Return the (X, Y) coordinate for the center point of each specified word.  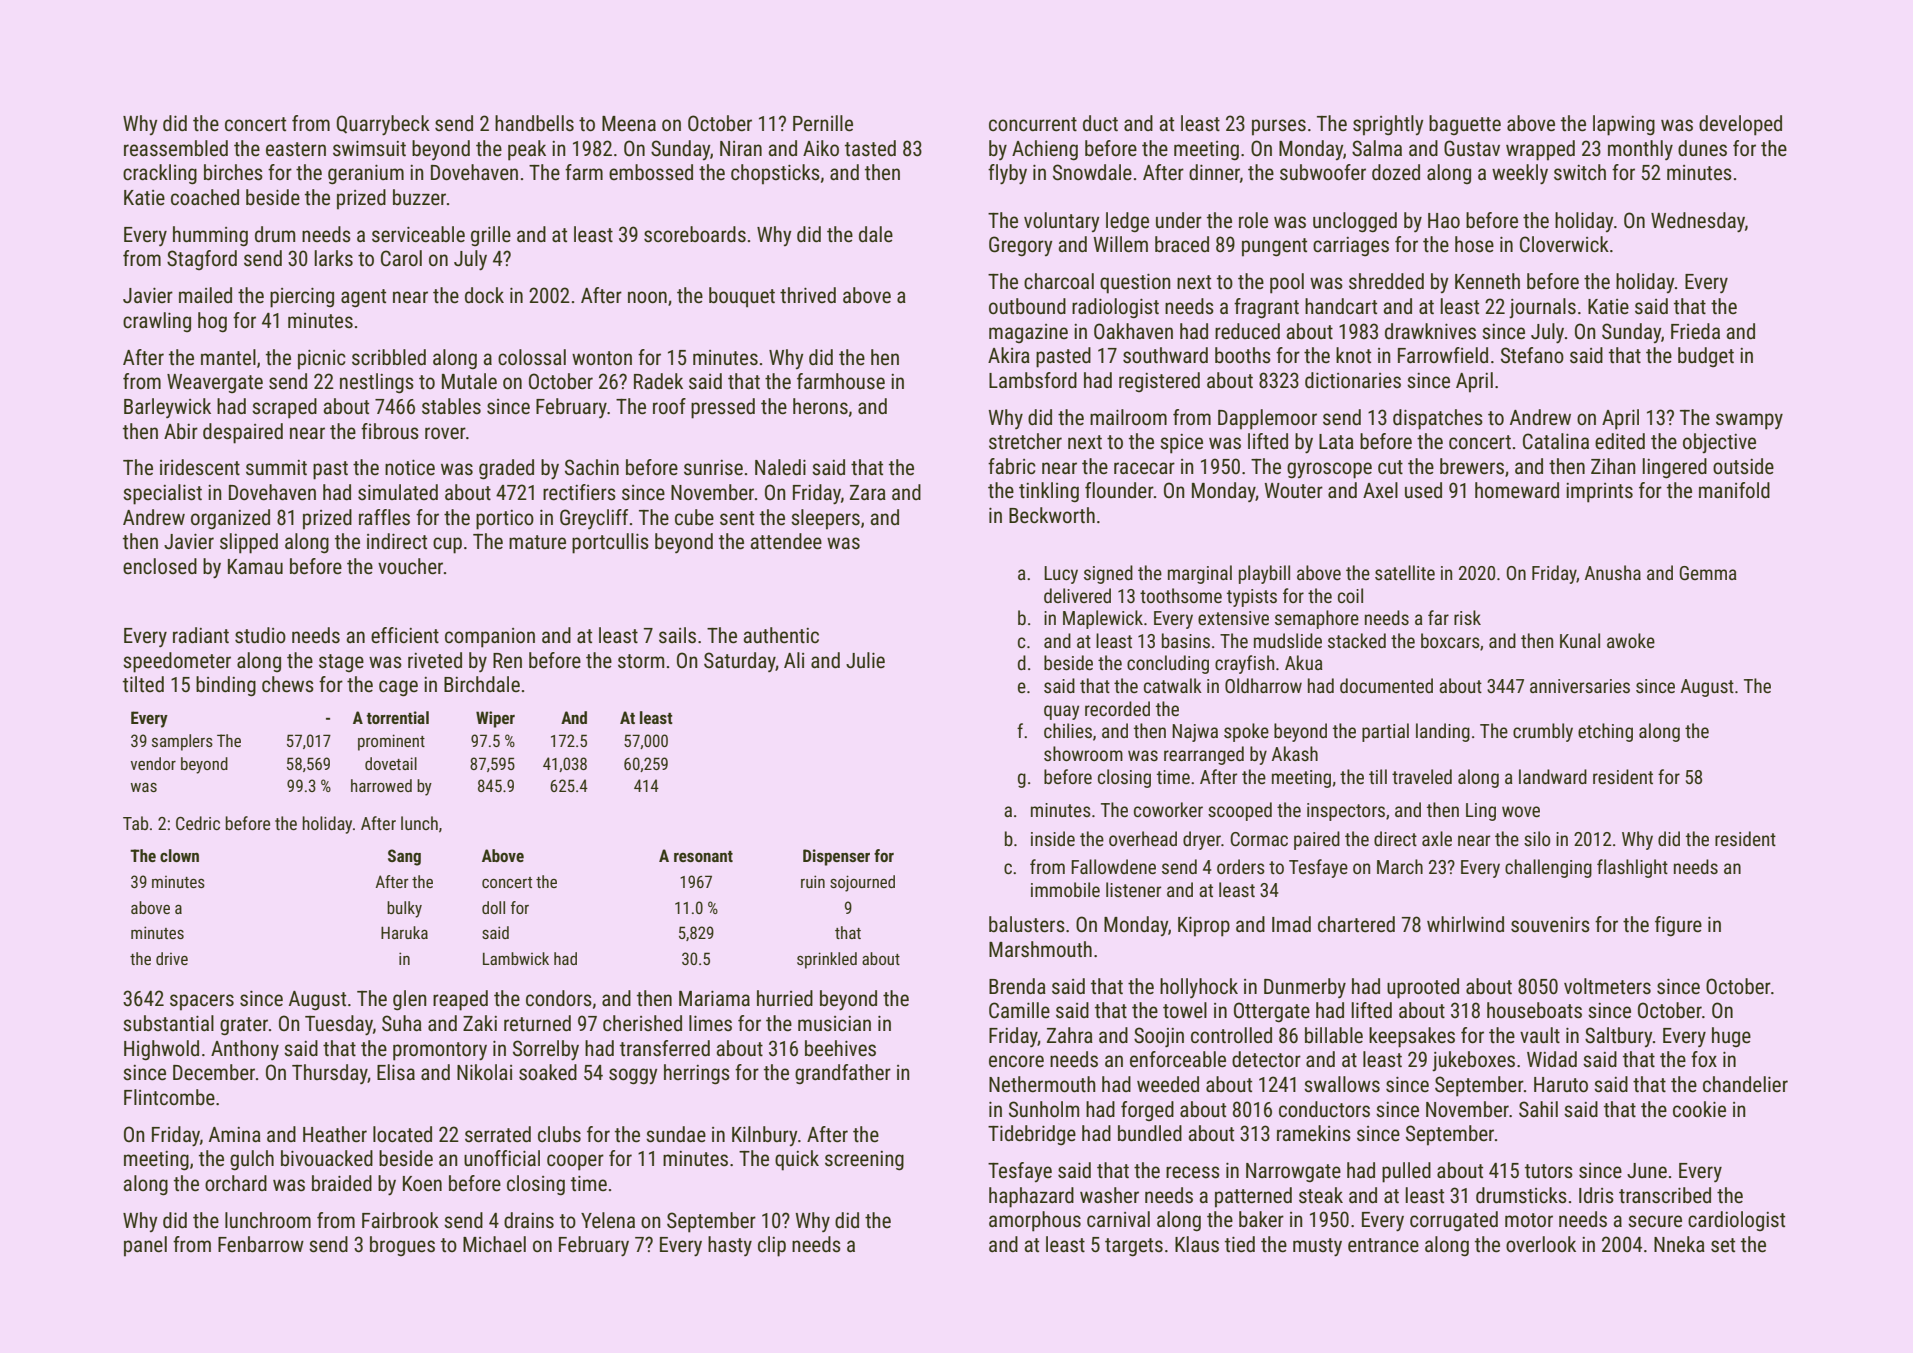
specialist (162, 494)
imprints (1599, 493)
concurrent (1033, 124)
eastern (296, 149)
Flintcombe (169, 1097)
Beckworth (1052, 515)
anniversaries (1580, 686)
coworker (1168, 809)
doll (493, 907)
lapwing (1624, 125)
